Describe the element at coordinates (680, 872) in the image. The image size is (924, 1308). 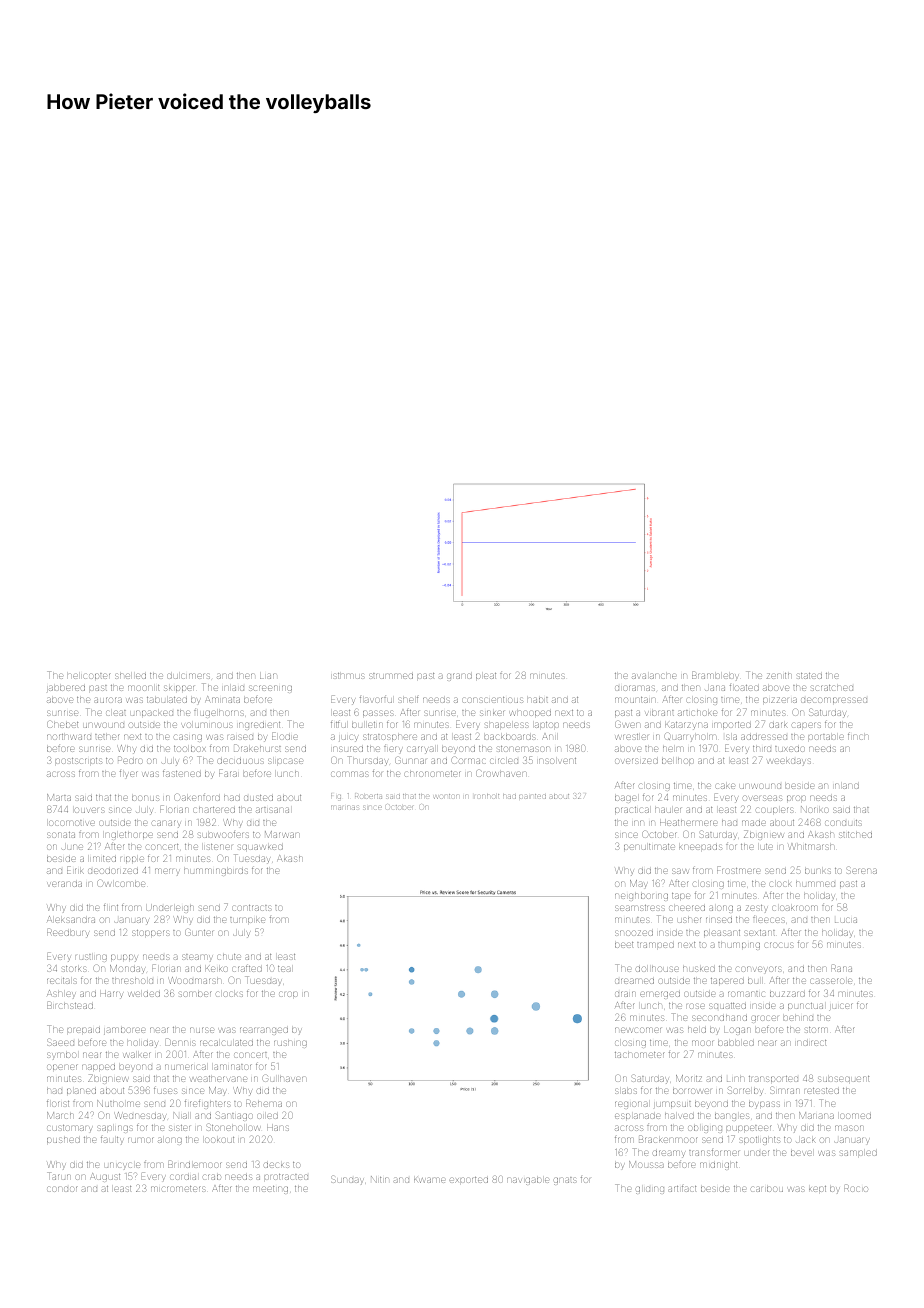
I see `saw` at that location.
